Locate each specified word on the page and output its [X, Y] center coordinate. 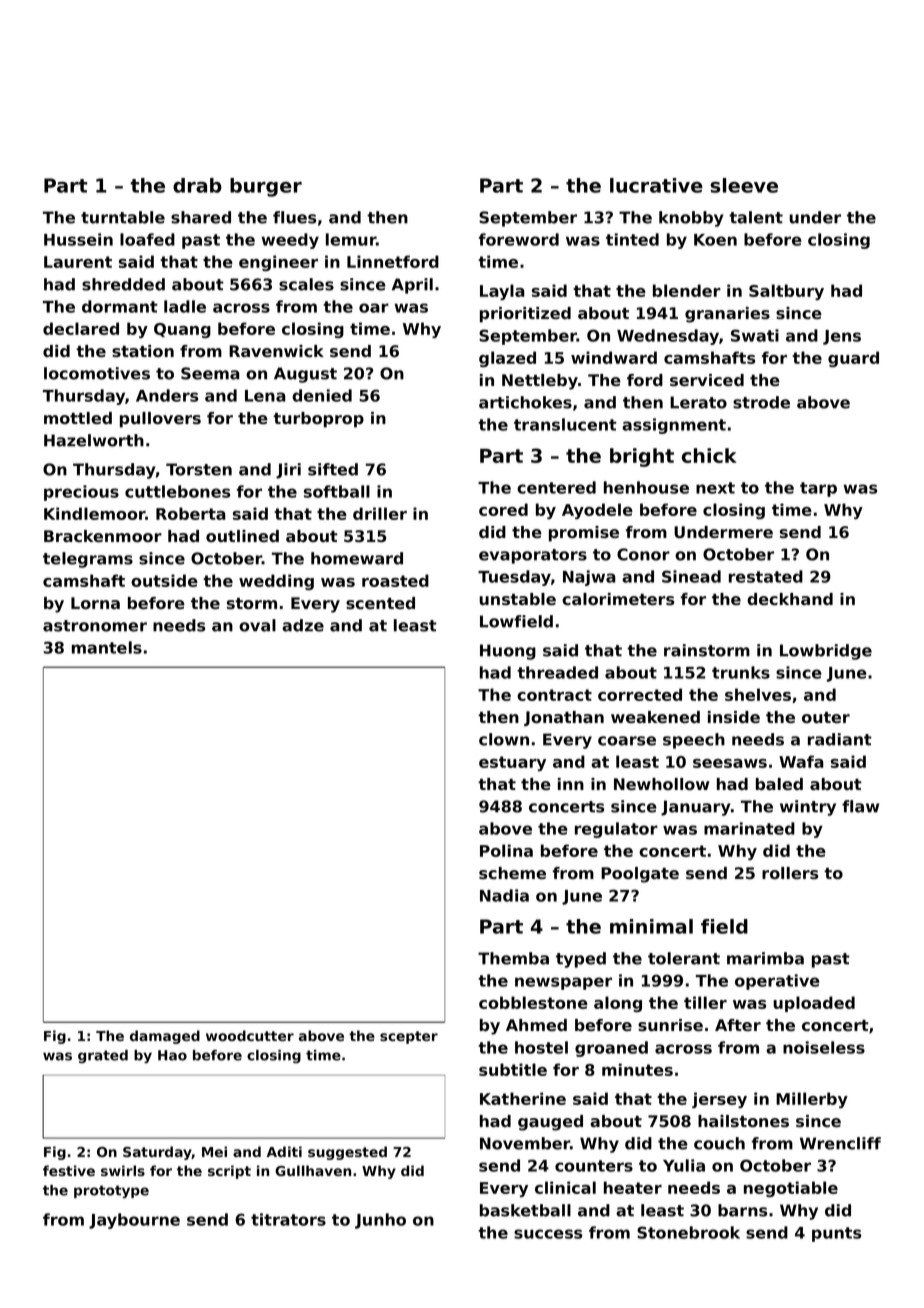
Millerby [812, 1100]
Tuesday [514, 578]
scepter [409, 1037]
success [548, 1234]
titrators [288, 1219]
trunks [741, 672]
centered [556, 487]
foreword [519, 239]
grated [103, 1056]
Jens [842, 337]
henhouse [646, 487]
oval [257, 625]
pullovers [160, 420]
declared [81, 328]
